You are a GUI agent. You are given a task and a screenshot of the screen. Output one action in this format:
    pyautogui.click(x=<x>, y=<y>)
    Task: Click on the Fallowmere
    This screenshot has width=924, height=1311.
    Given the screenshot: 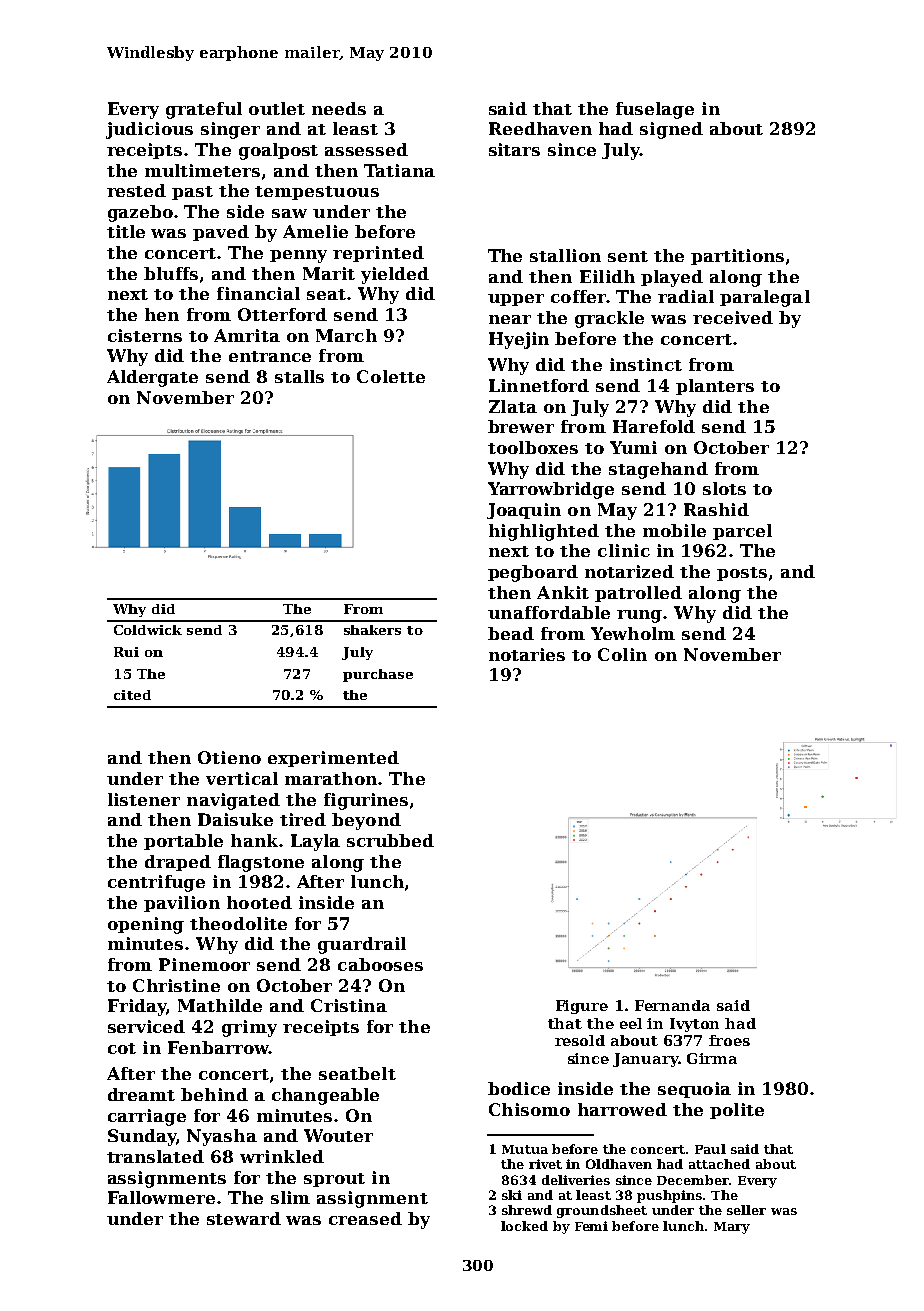 What is the action you would take?
    pyautogui.click(x=161, y=1197)
